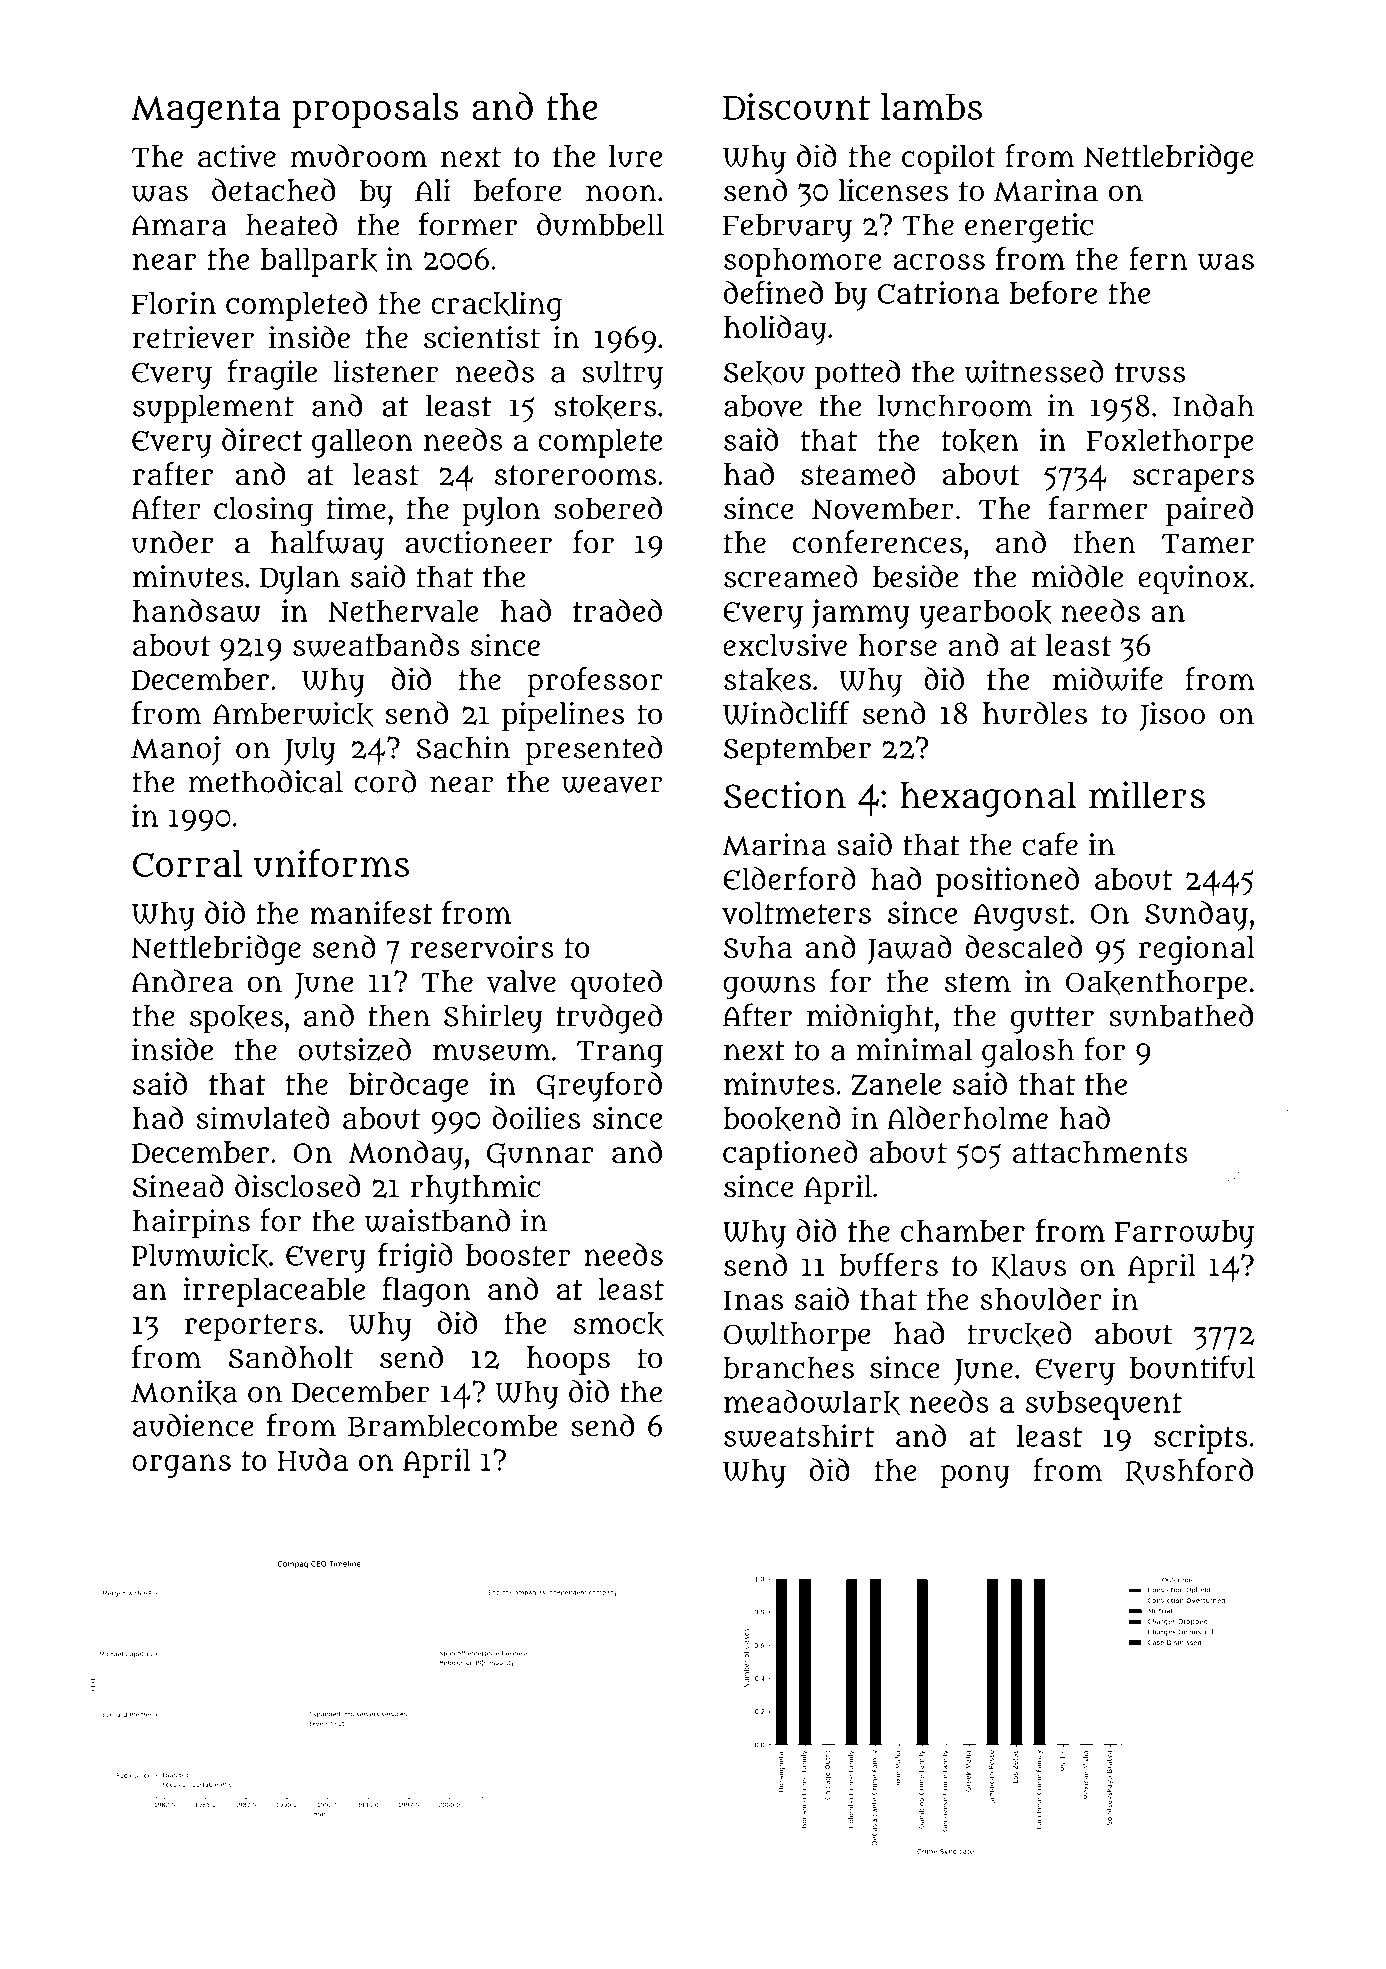 The height and width of the document is (1969, 1386). Describe the element at coordinates (931, 106) in the document. I see `lambs` at that location.
